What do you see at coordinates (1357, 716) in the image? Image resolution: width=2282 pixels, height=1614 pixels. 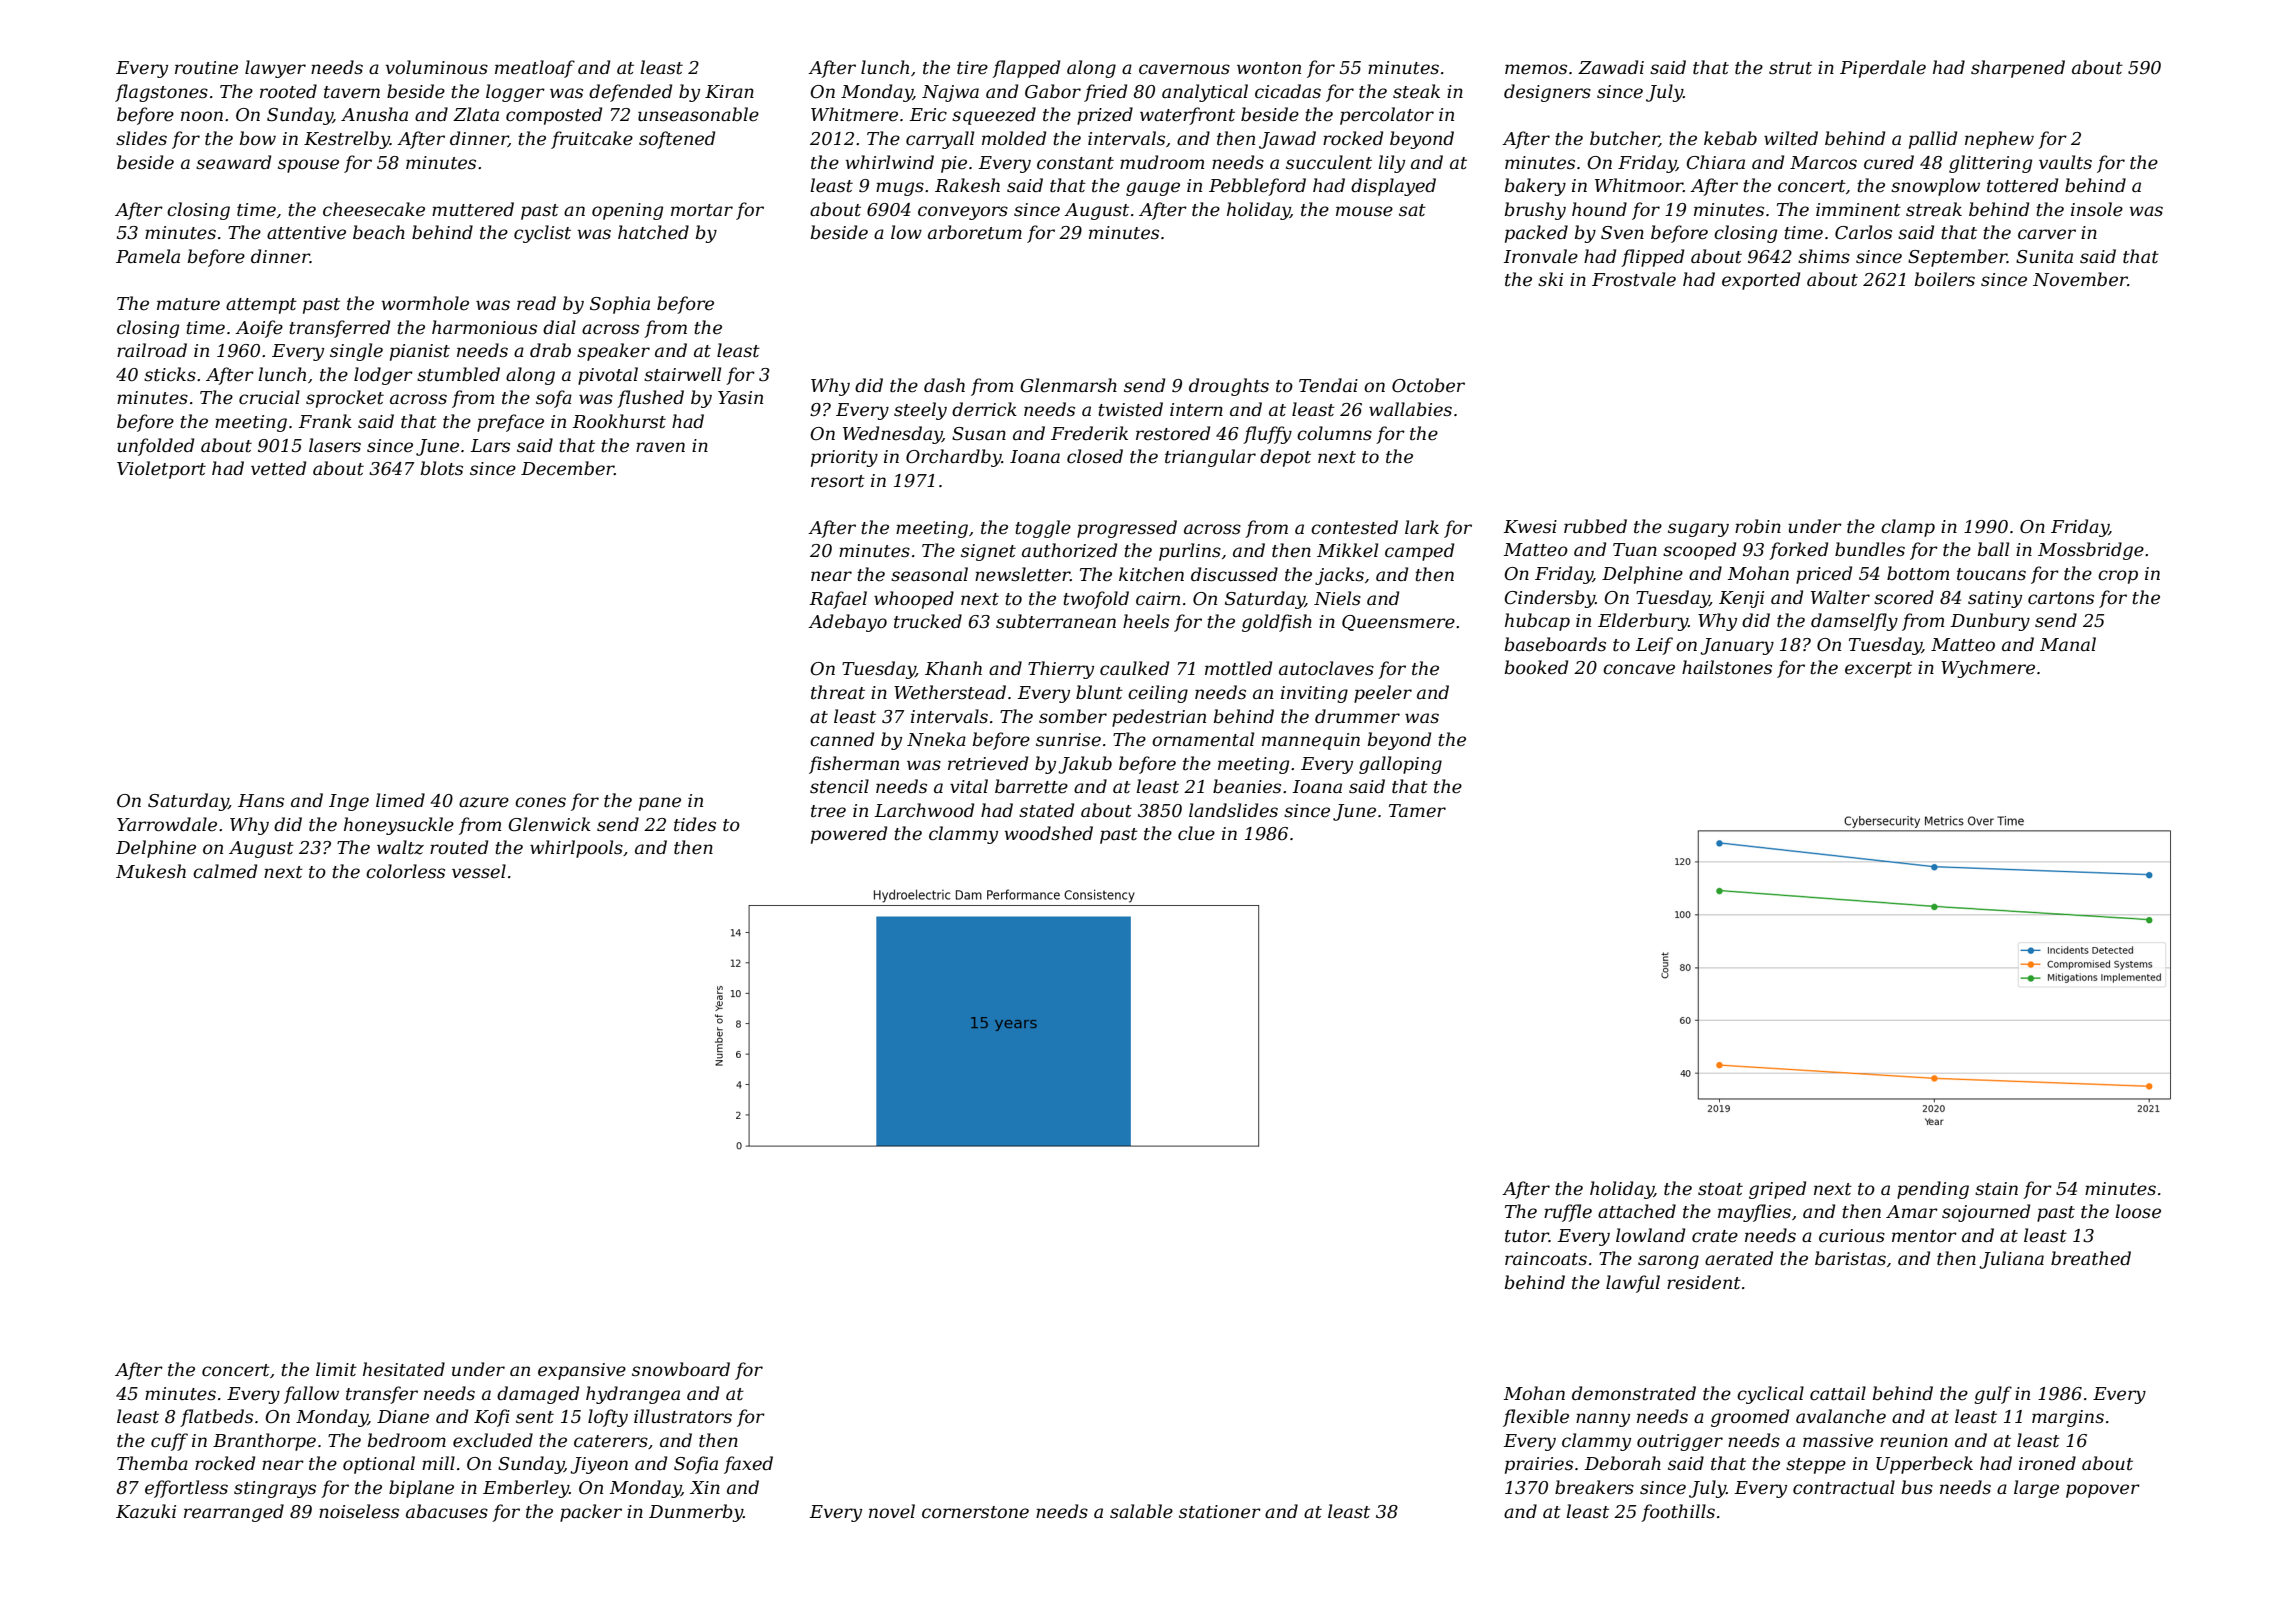 I see `drummer` at bounding box center [1357, 716].
